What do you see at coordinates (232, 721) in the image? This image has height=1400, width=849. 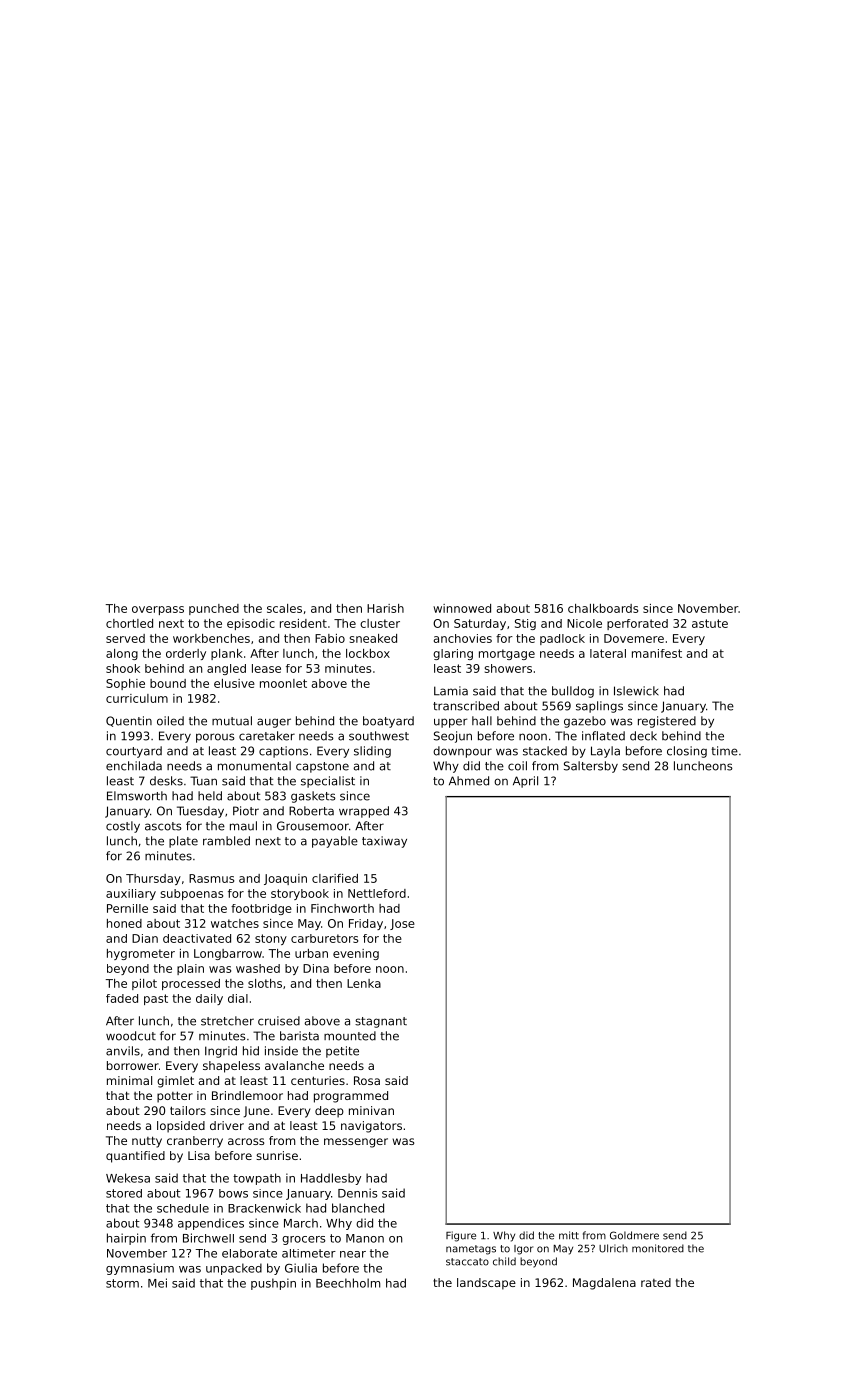 I see `mutual` at bounding box center [232, 721].
